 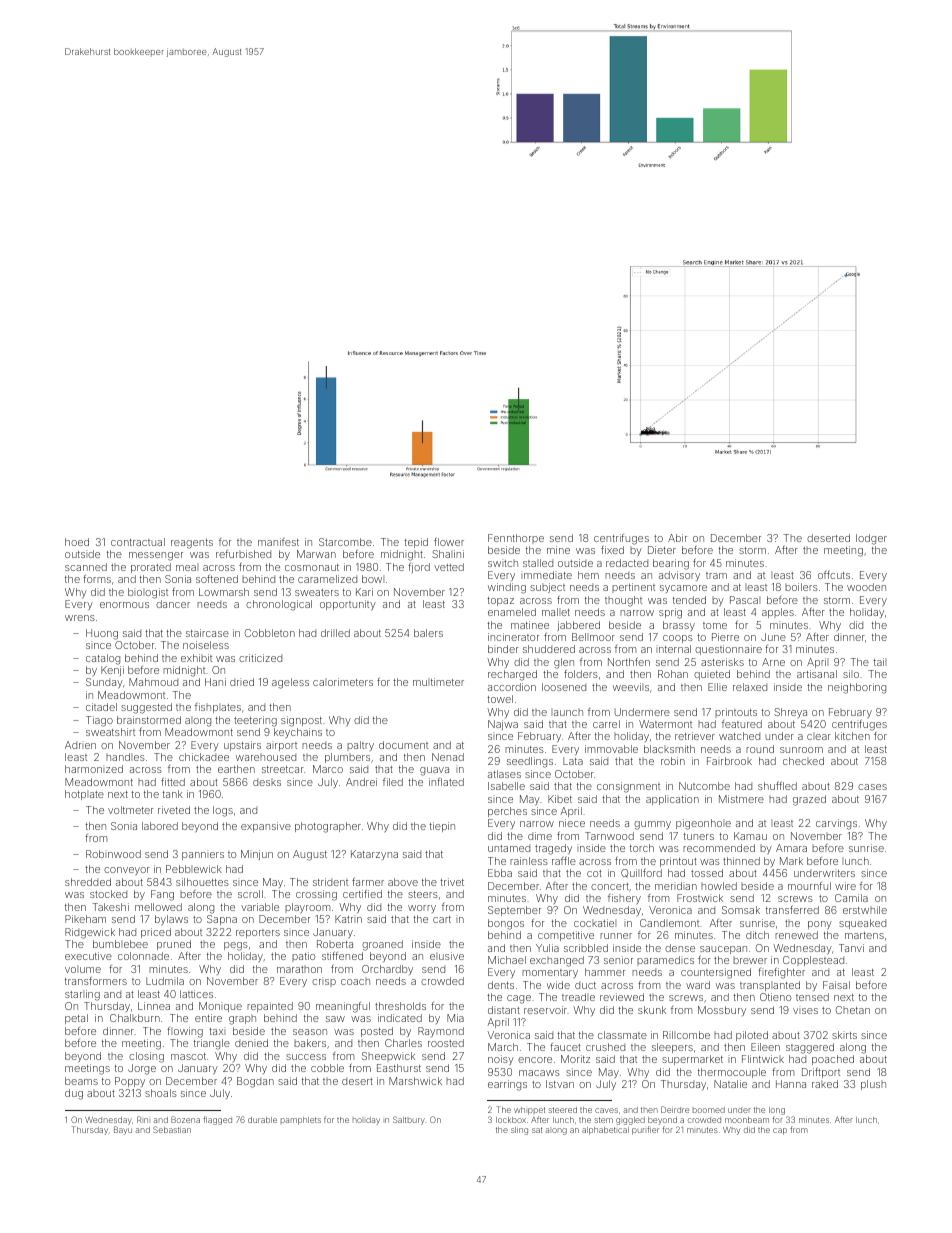 What do you see at coordinates (409, 1120) in the page?
I see `Saltbury` at bounding box center [409, 1120].
